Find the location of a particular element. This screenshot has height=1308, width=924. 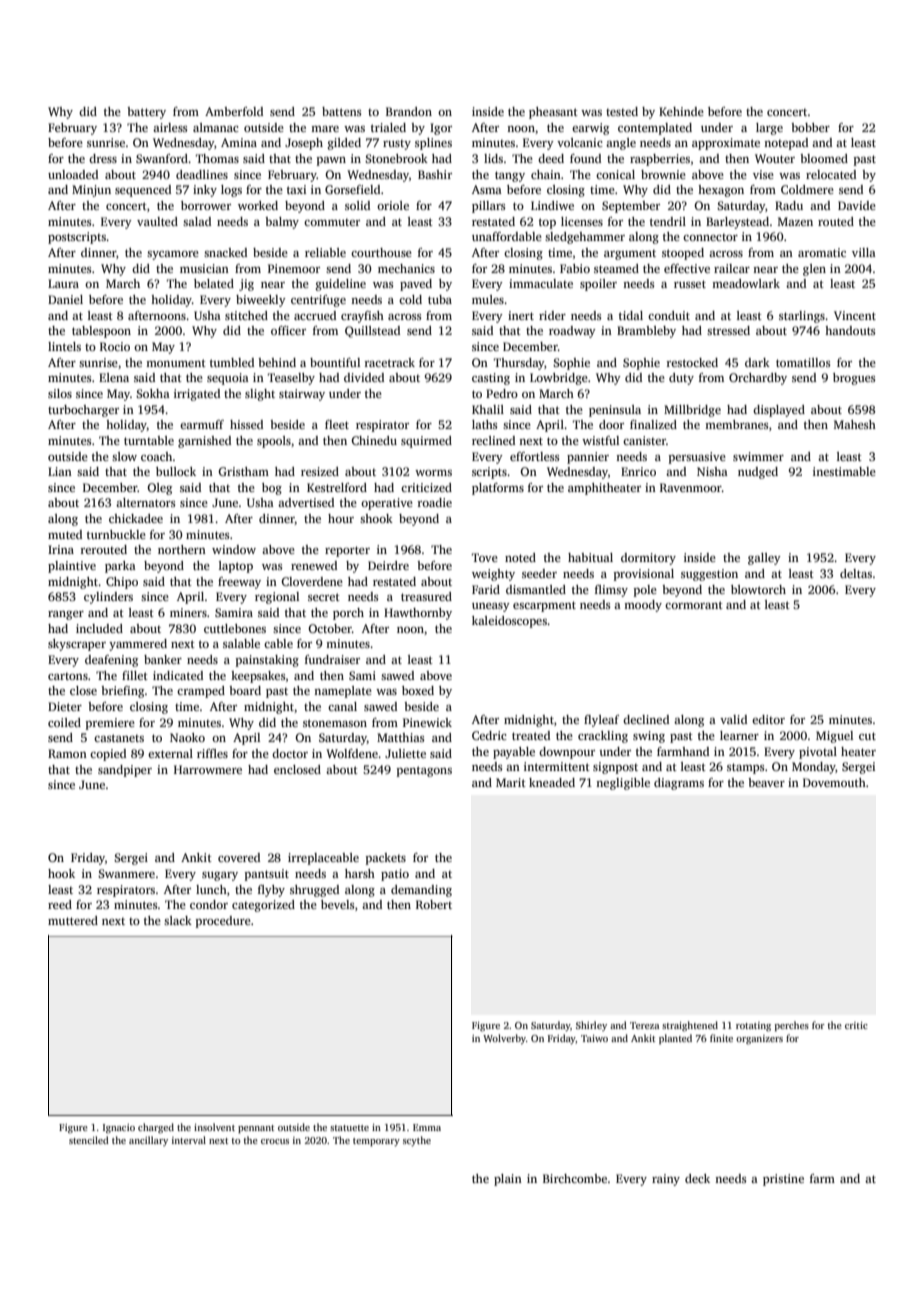

villa is located at coordinates (864, 252).
